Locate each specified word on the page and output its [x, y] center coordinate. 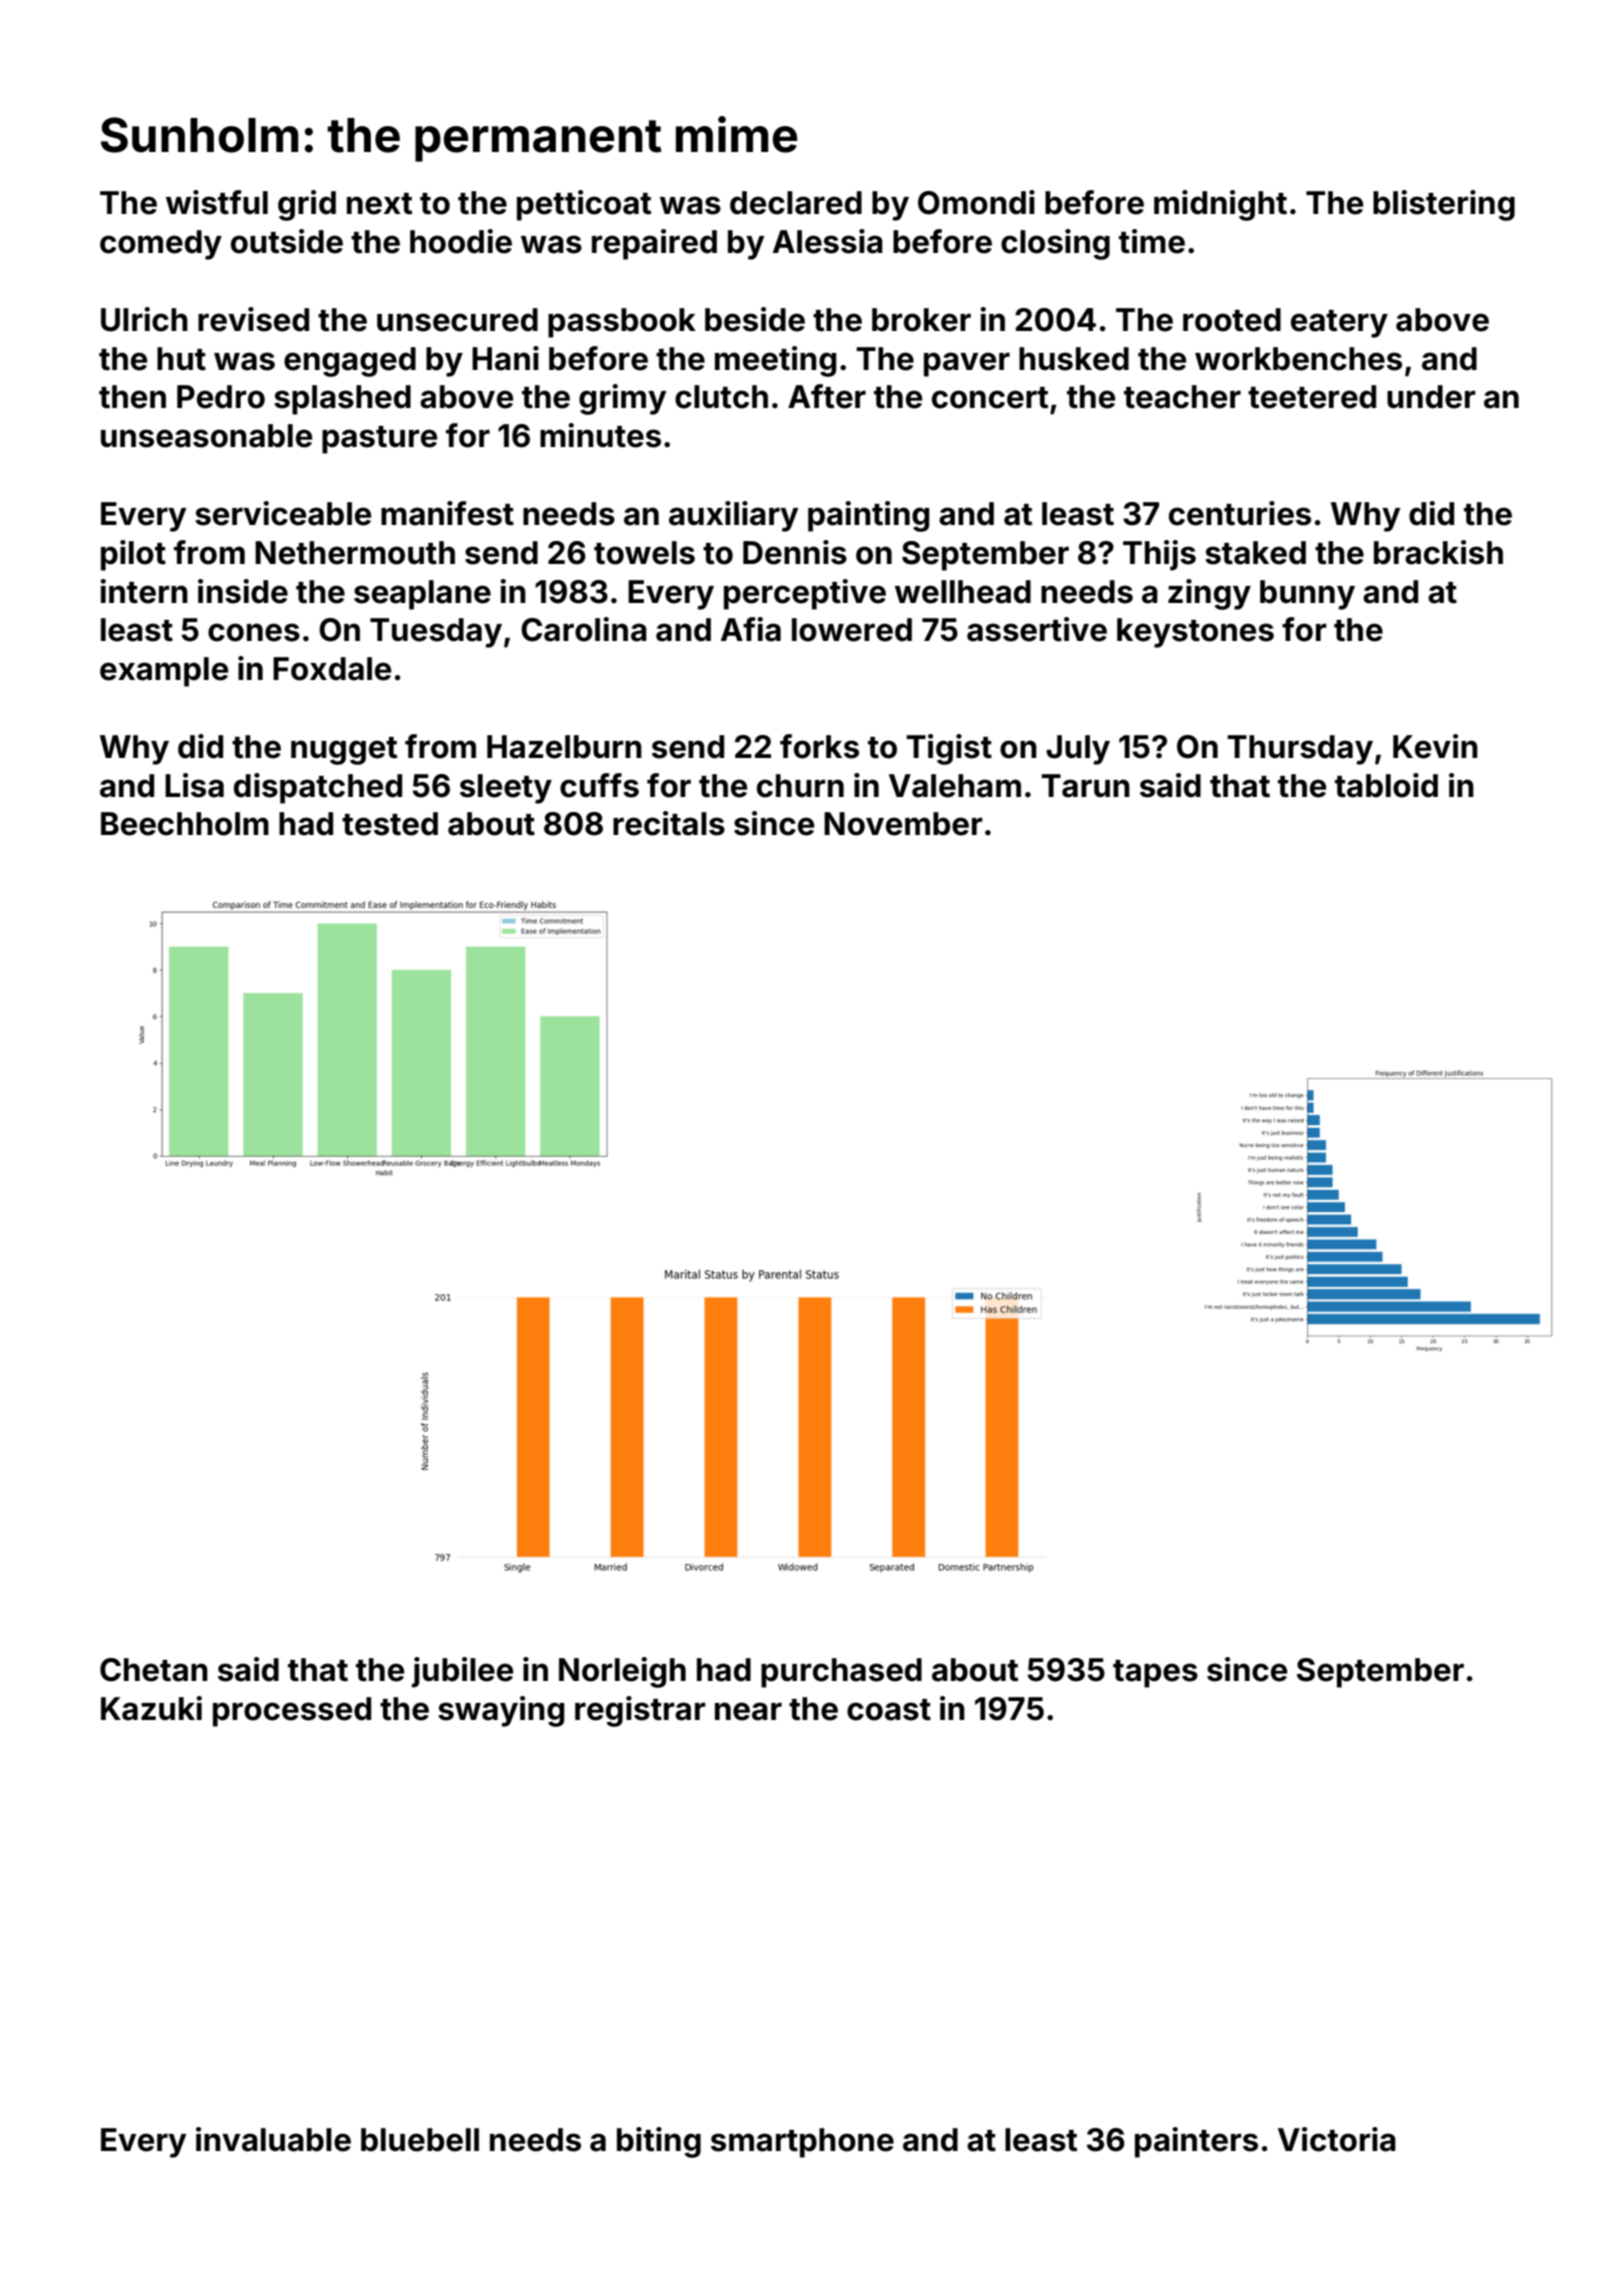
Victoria [1337, 2139]
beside [755, 319]
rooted [1232, 320]
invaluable [273, 2139]
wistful [217, 202]
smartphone [802, 2143]
